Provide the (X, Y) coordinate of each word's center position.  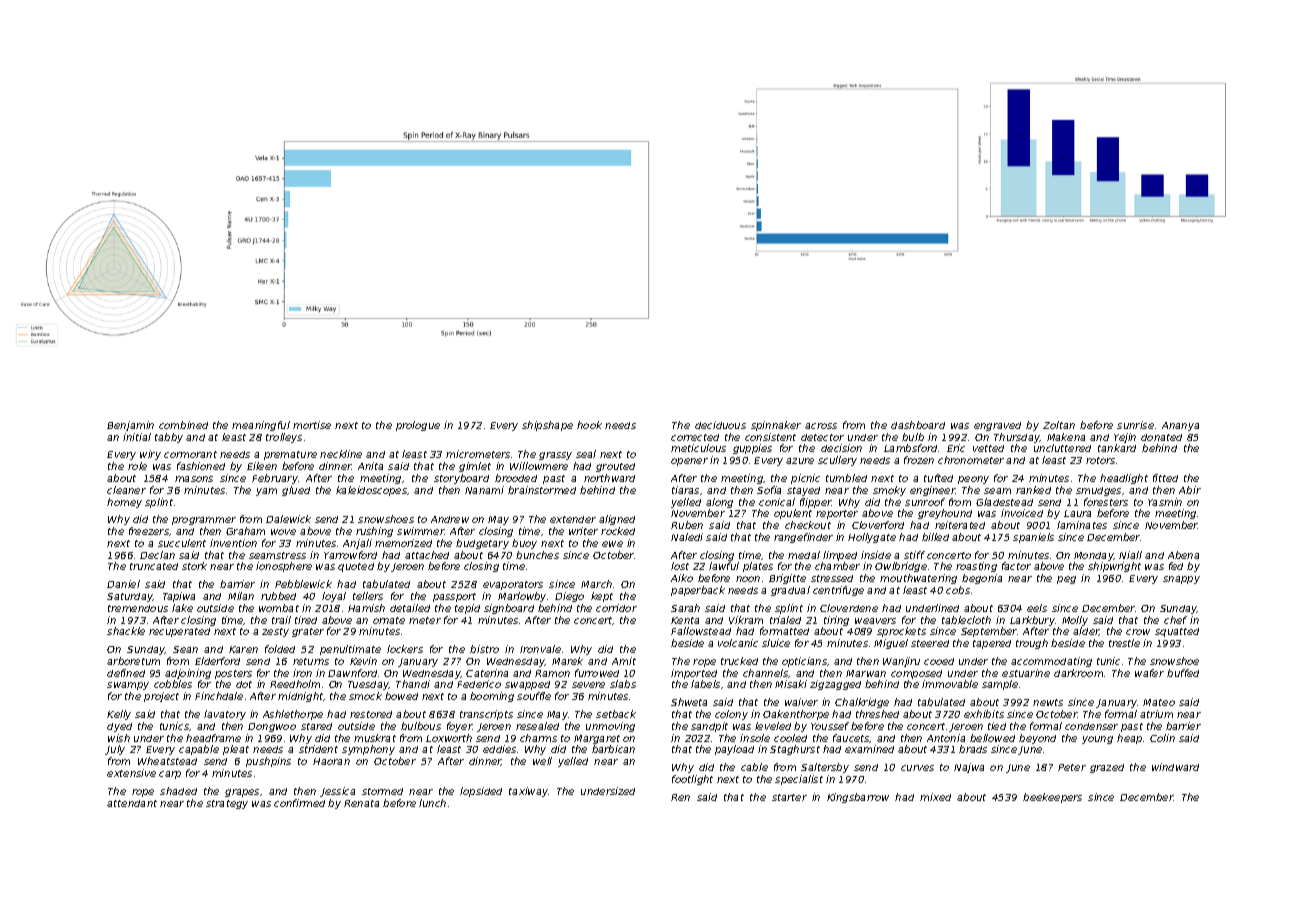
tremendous (138, 608)
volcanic (738, 643)
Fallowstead (701, 631)
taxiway (528, 792)
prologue (418, 426)
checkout (808, 525)
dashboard (918, 425)
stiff (914, 555)
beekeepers (1052, 798)
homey (124, 503)
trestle (1124, 643)
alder (1086, 631)
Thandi (413, 684)
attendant (132, 803)
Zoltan (1059, 425)
